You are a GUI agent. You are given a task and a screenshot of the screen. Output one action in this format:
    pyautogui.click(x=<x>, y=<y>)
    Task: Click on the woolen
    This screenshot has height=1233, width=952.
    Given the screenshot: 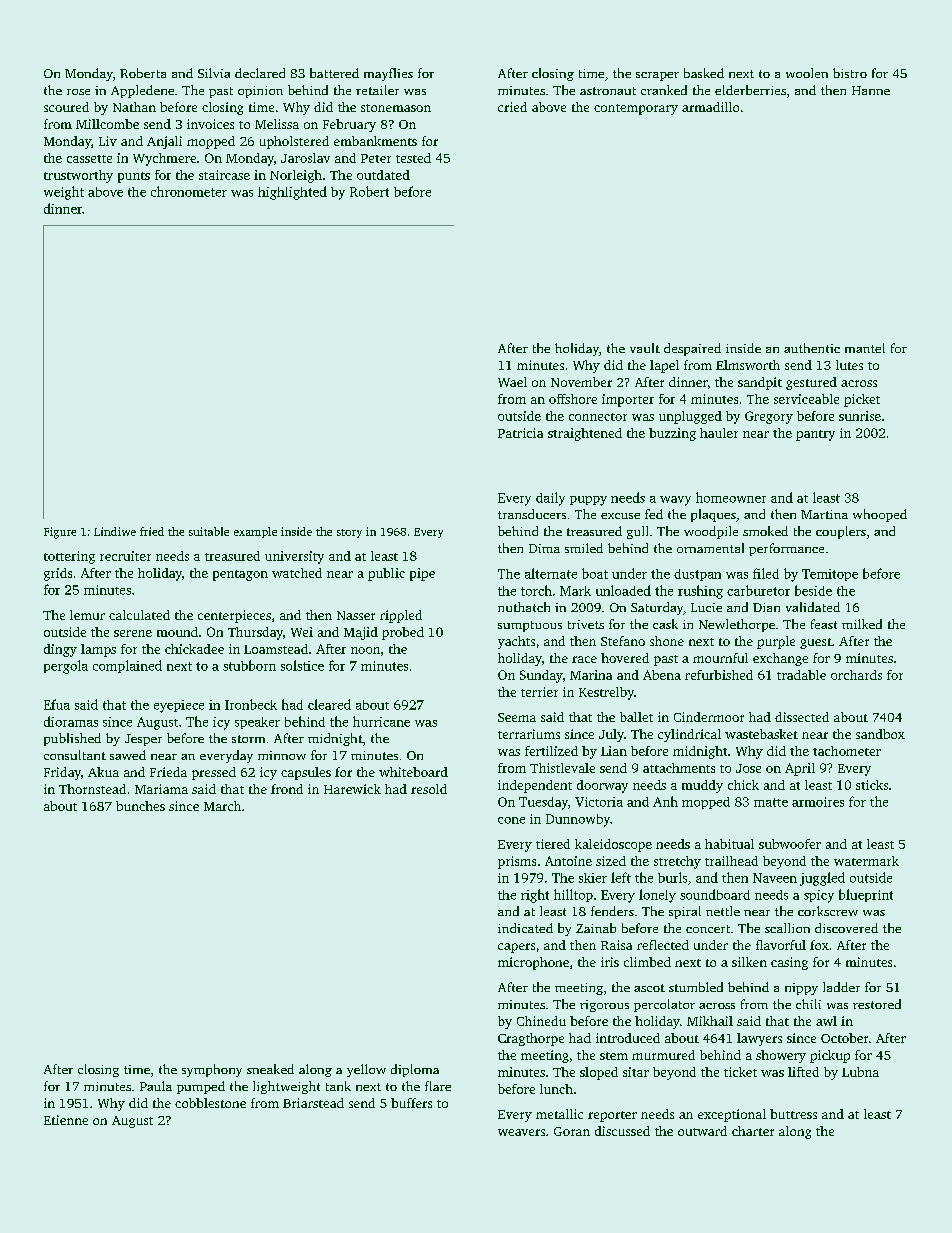 What is the action you would take?
    pyautogui.click(x=807, y=73)
